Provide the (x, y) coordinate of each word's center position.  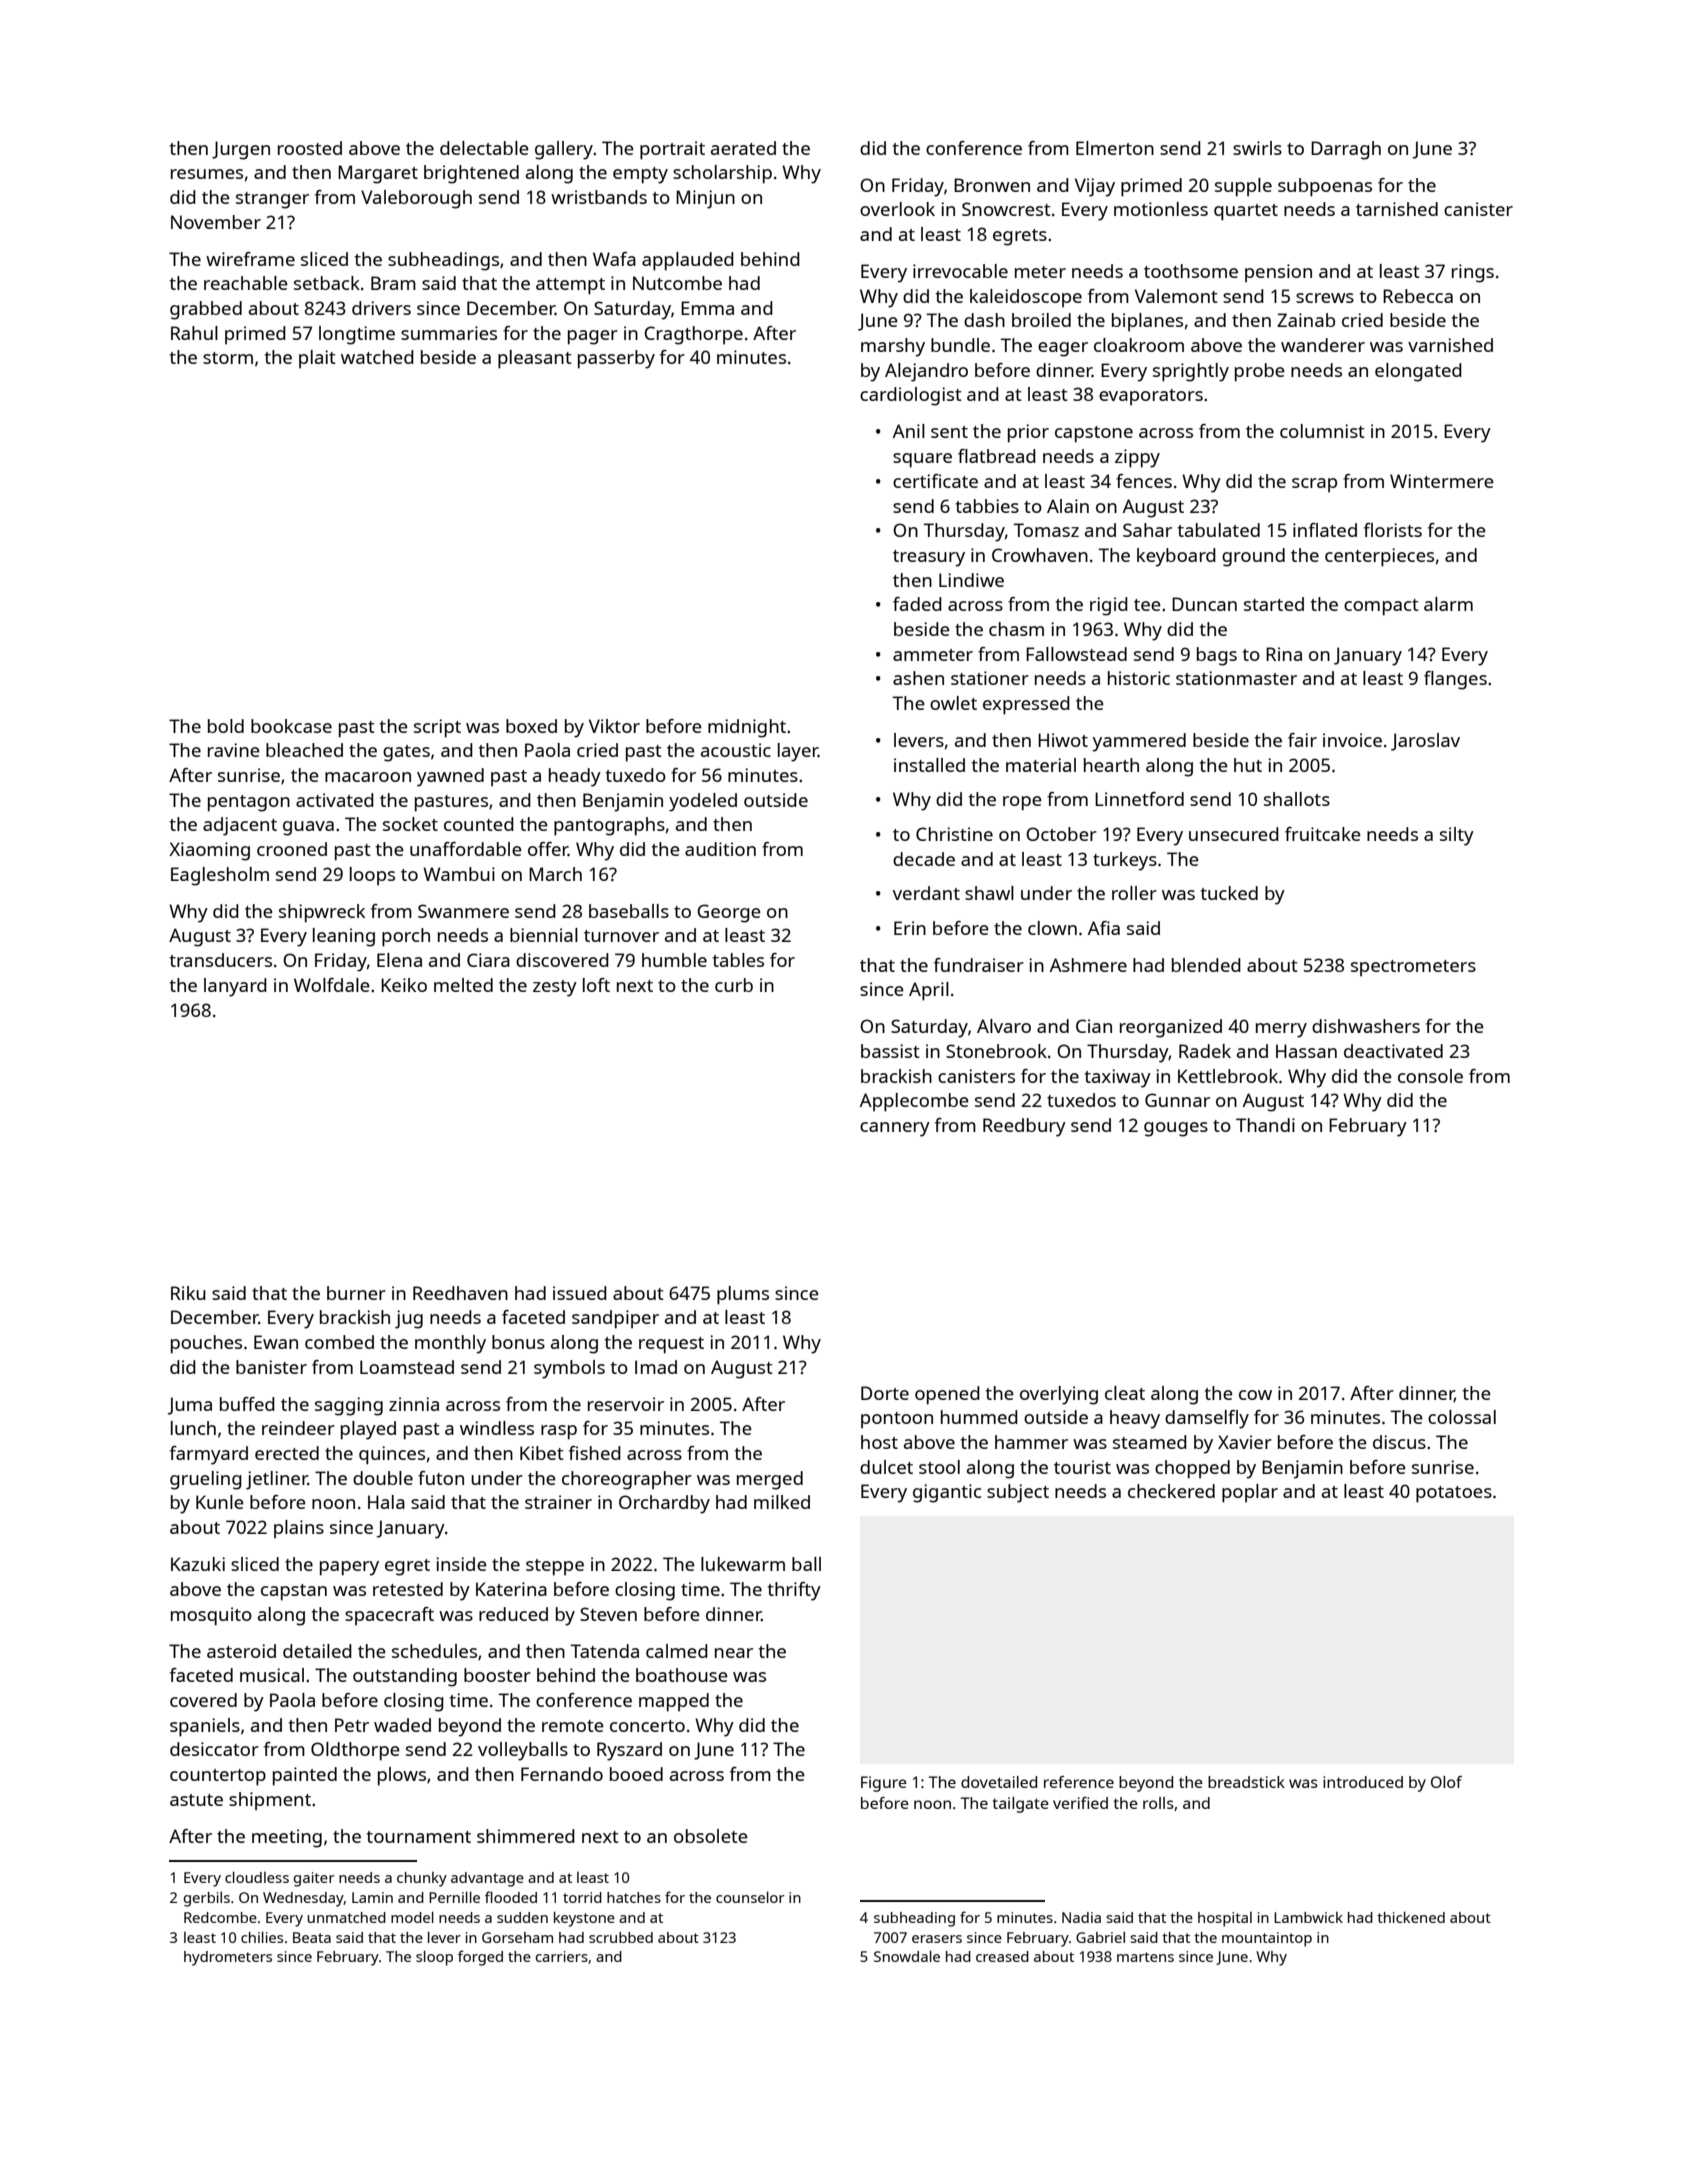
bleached (304, 750)
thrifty (794, 1591)
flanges (1455, 680)
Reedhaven (460, 1293)
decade (924, 859)
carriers (561, 1956)
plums (743, 1295)
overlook (897, 209)
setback (327, 283)
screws (1325, 298)
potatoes (1454, 1494)
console (1430, 1076)
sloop (434, 1958)
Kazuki (198, 1564)
